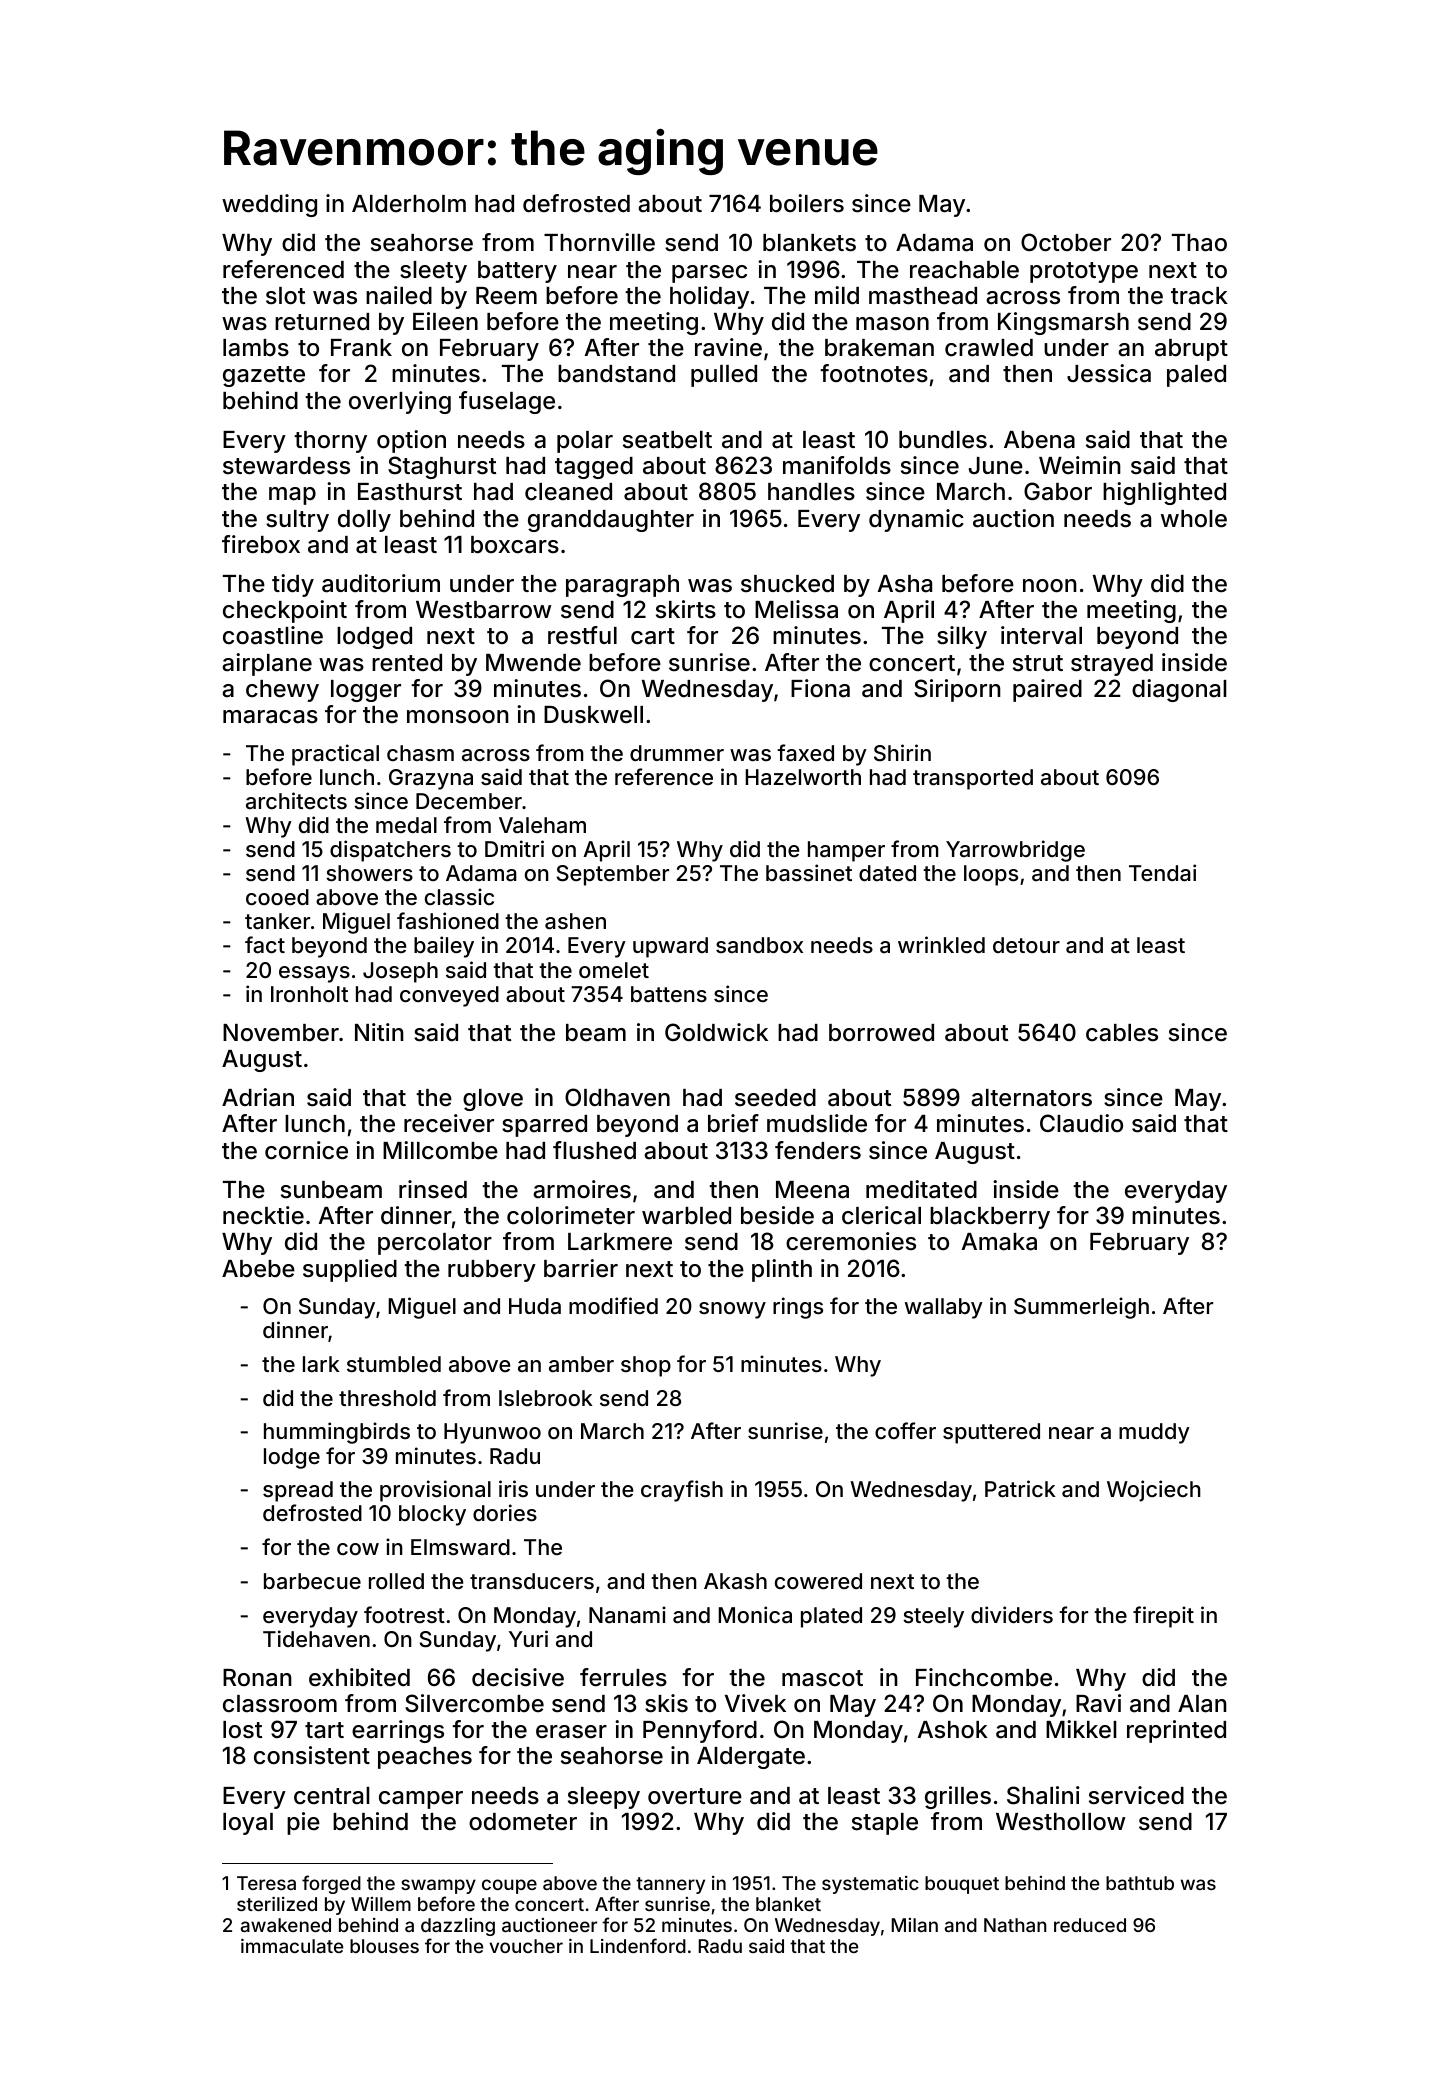 This image has width=1450, height=2100. I want to click on hummingbirds, so click(337, 1433).
